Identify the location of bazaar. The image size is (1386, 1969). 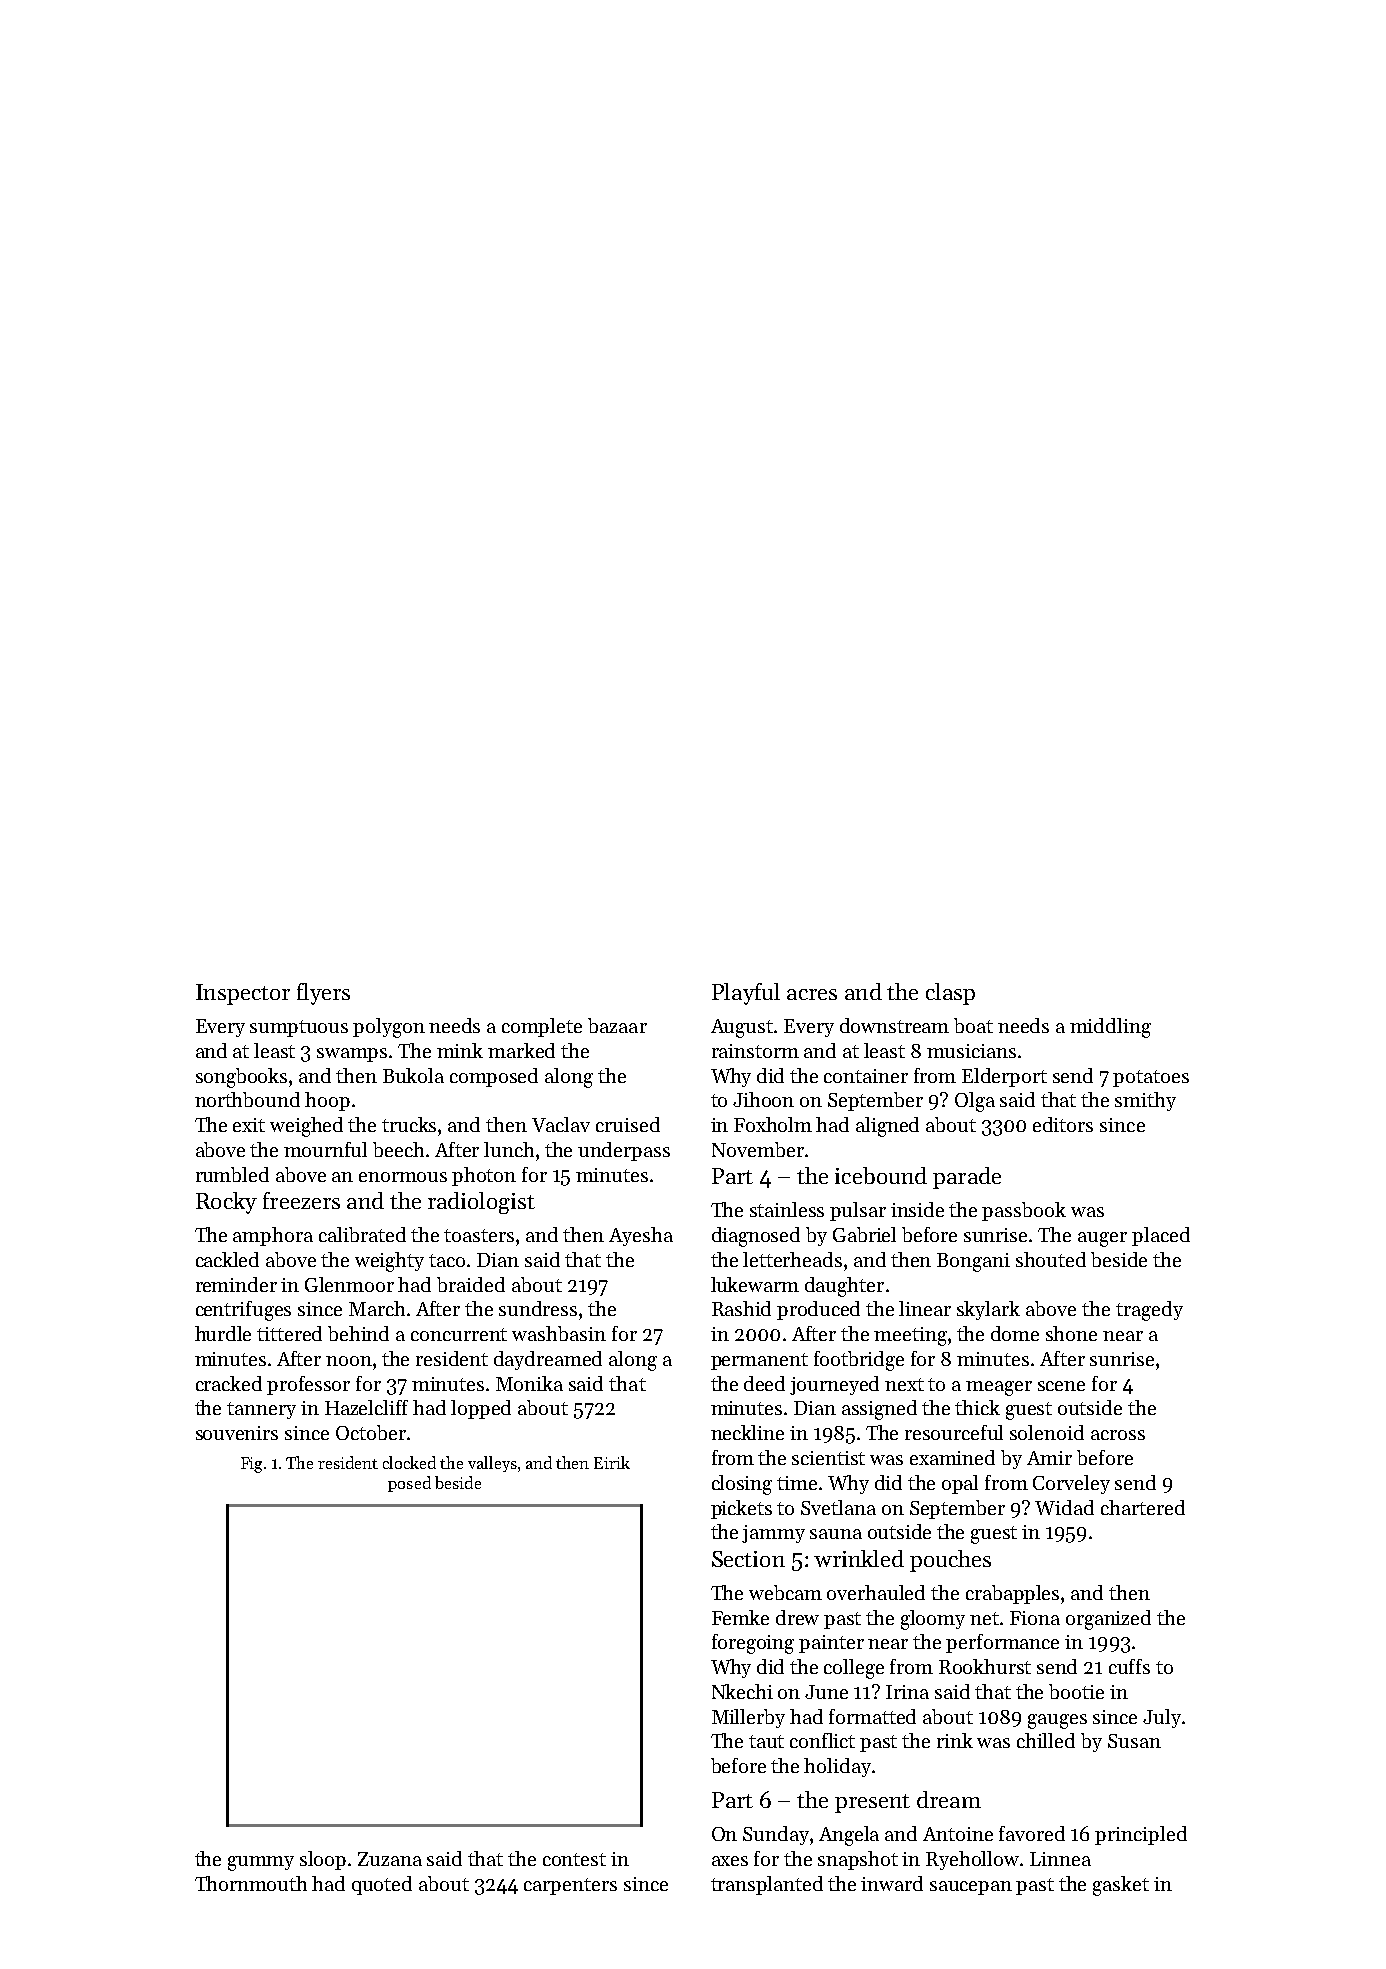
(617, 1025).
